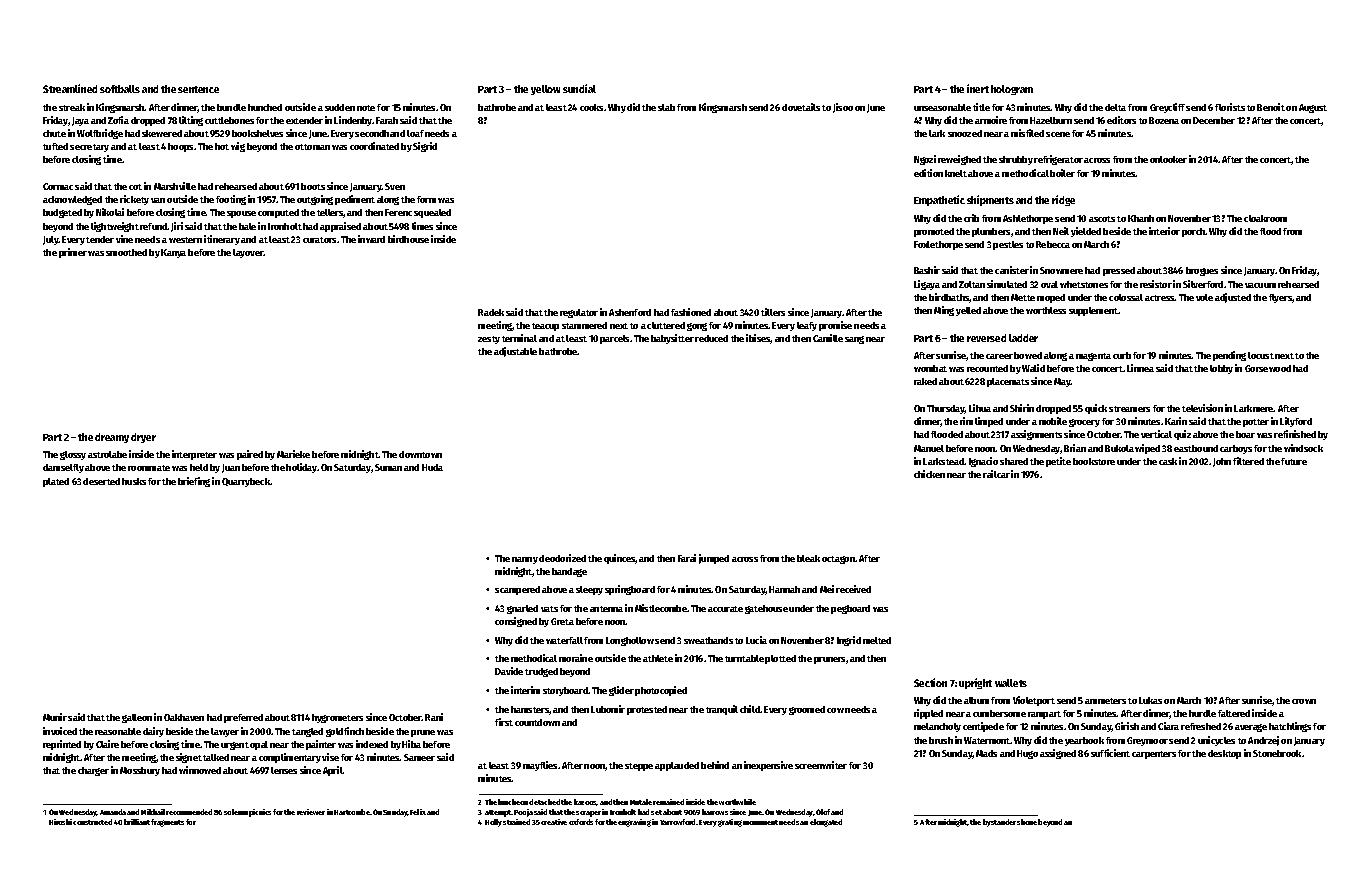 The image size is (1372, 887). What do you see at coordinates (946, 409) in the screenshot?
I see `Thursday` at bounding box center [946, 409].
